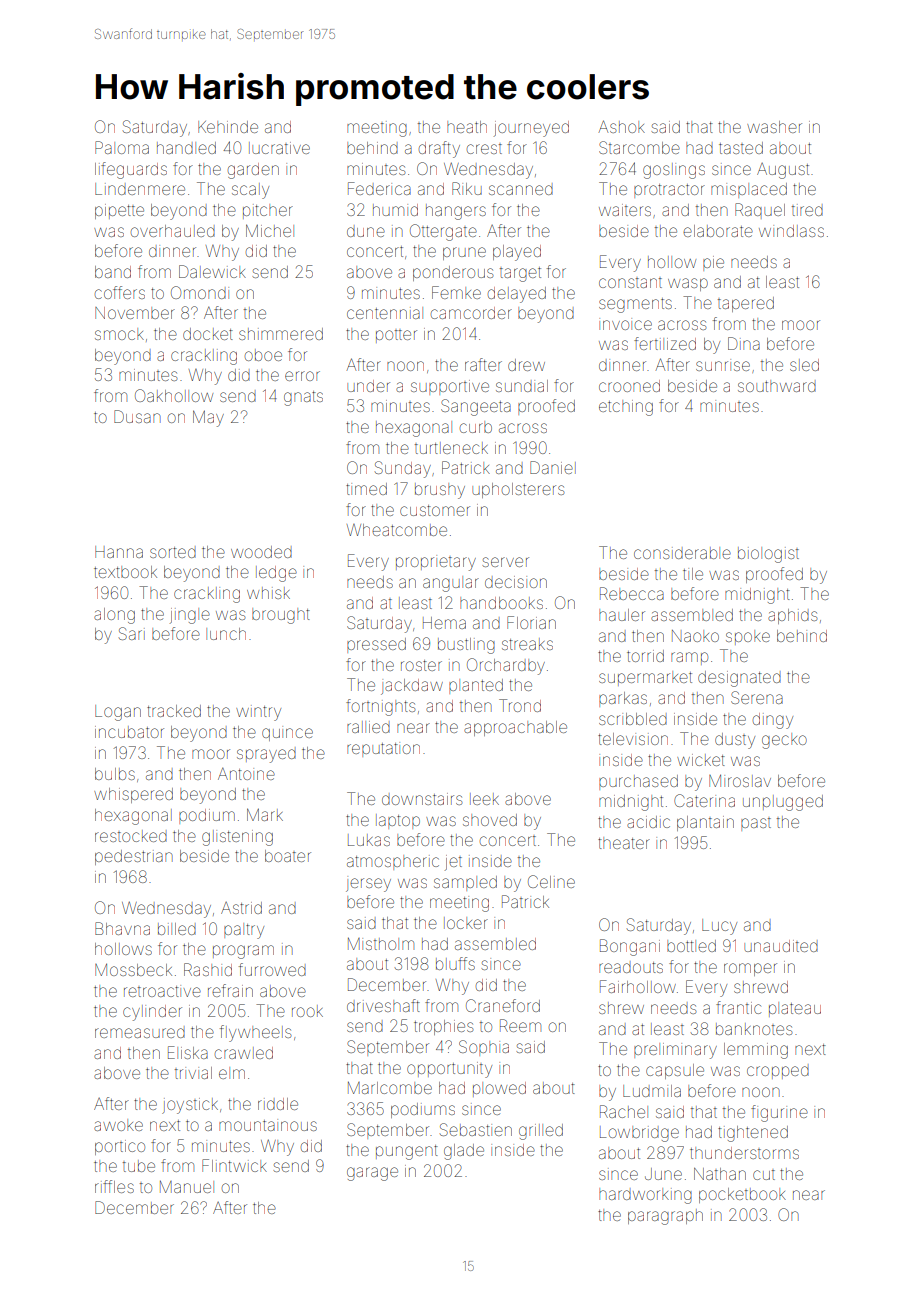  What do you see at coordinates (133, 795) in the page?
I see `whispered` at bounding box center [133, 795].
